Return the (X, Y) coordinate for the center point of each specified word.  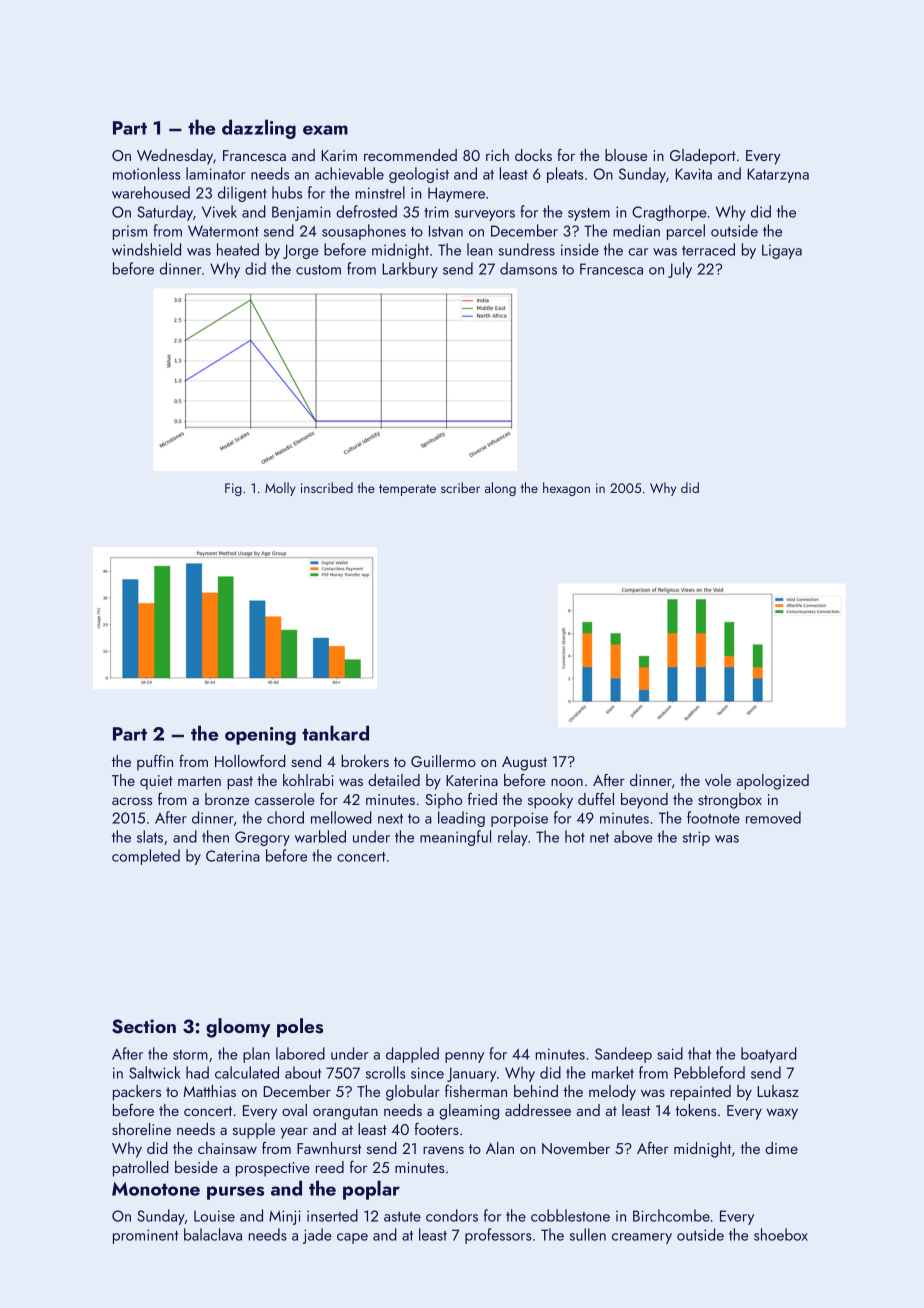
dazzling (259, 129)
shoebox (781, 1234)
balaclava (213, 1234)
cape (352, 1238)
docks (533, 155)
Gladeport (703, 157)
